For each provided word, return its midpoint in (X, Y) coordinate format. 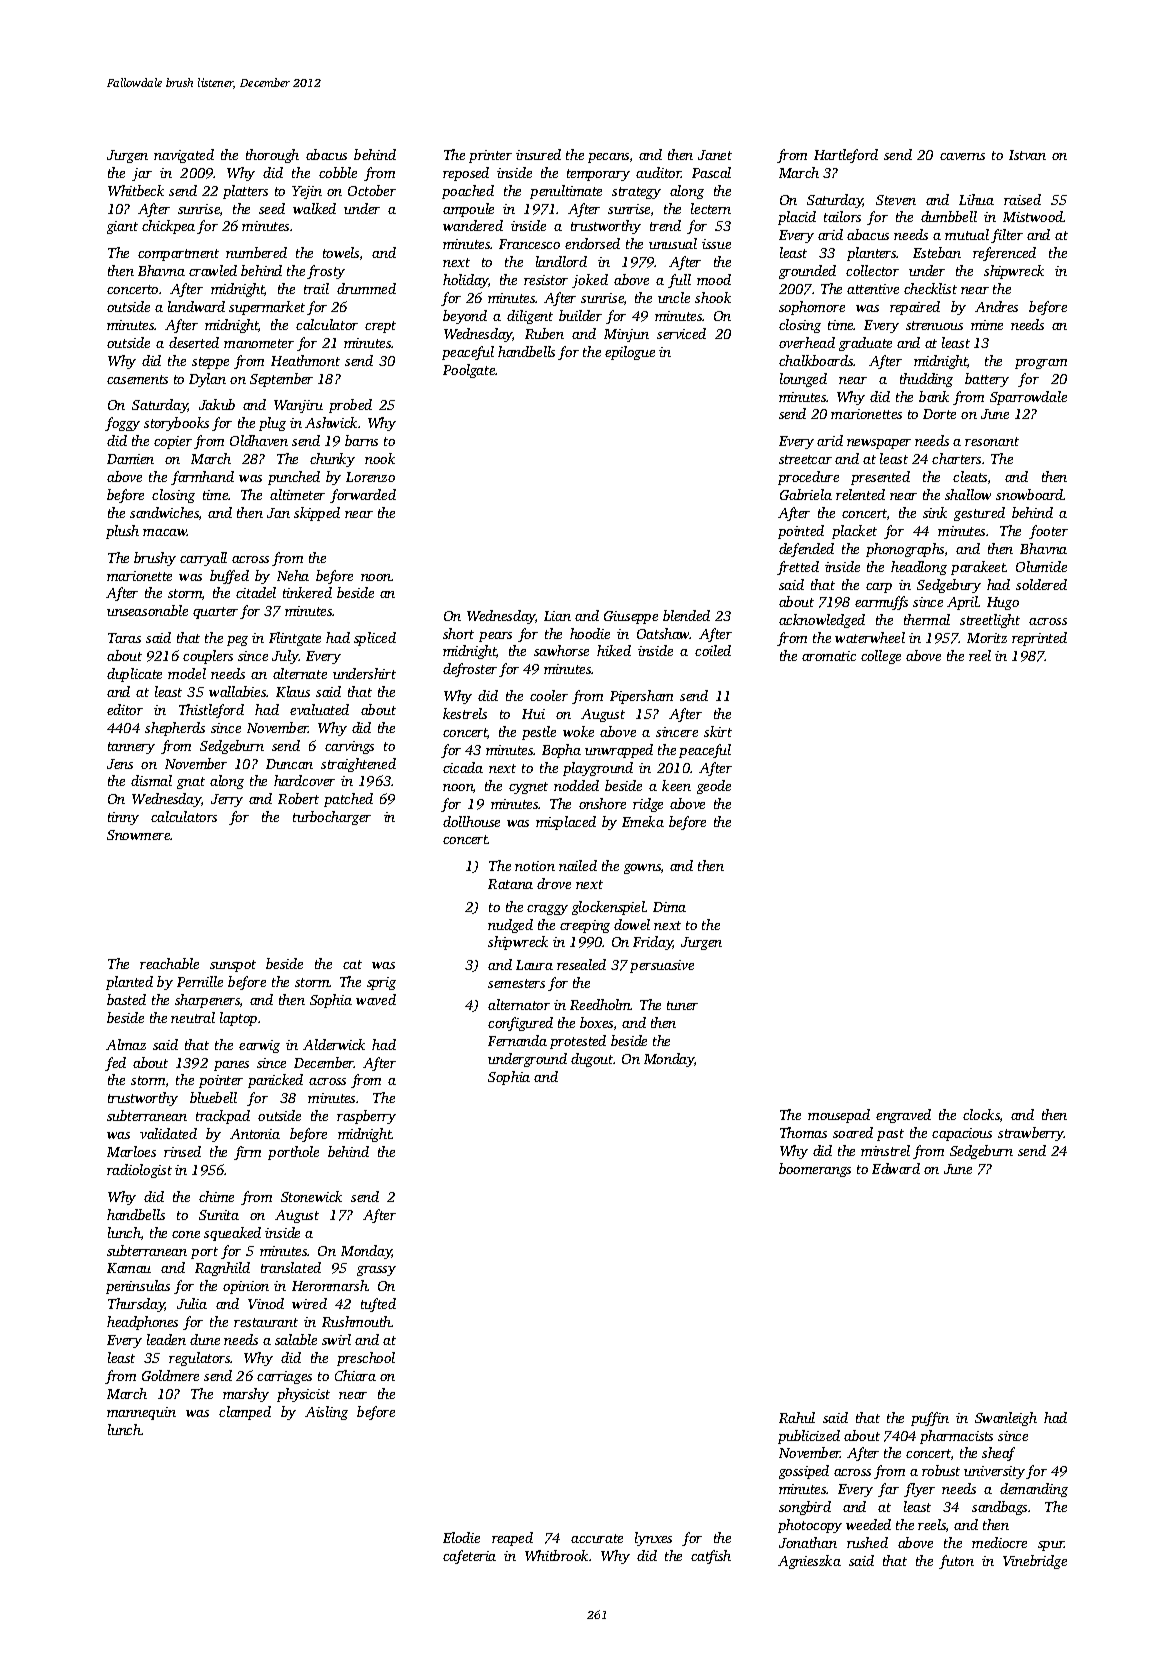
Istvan (1027, 155)
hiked (614, 650)
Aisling (326, 1413)
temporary (598, 175)
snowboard (1030, 494)
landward (196, 306)
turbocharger (332, 818)
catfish (711, 1557)
